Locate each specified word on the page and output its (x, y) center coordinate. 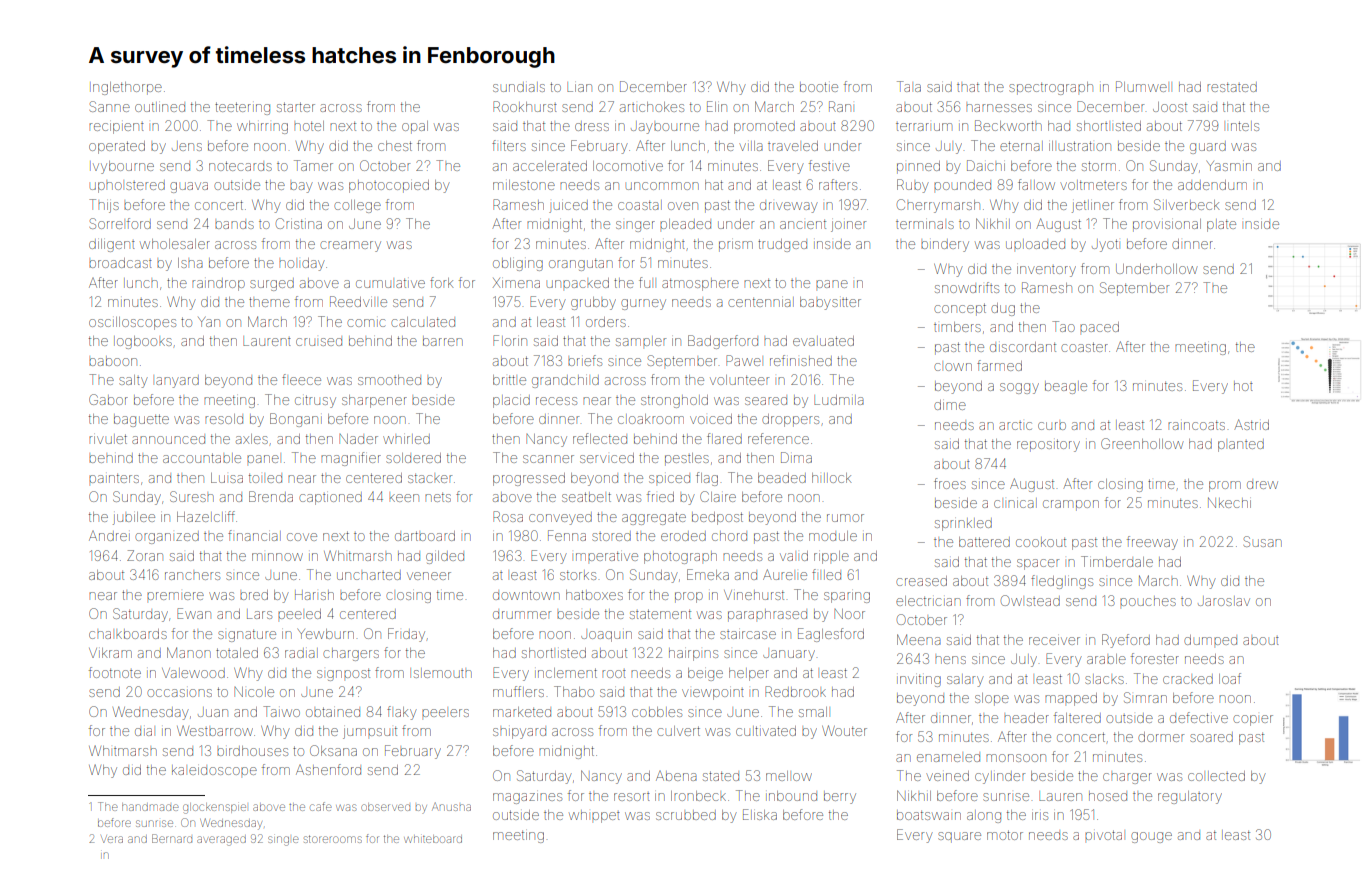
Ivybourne (123, 167)
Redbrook (795, 691)
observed (385, 807)
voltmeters (1093, 185)
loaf (1230, 678)
